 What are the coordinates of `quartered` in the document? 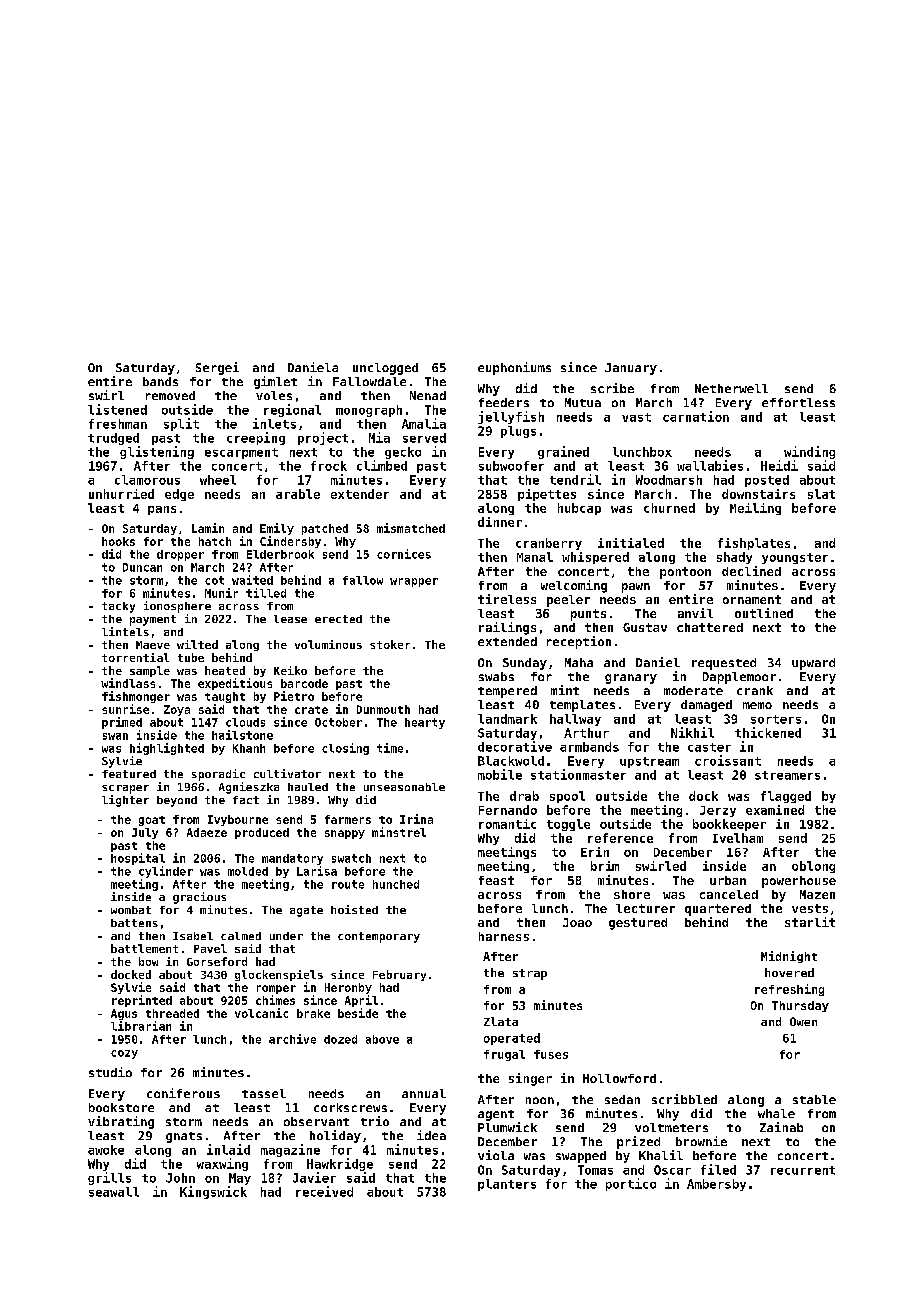 It's located at (718, 910).
